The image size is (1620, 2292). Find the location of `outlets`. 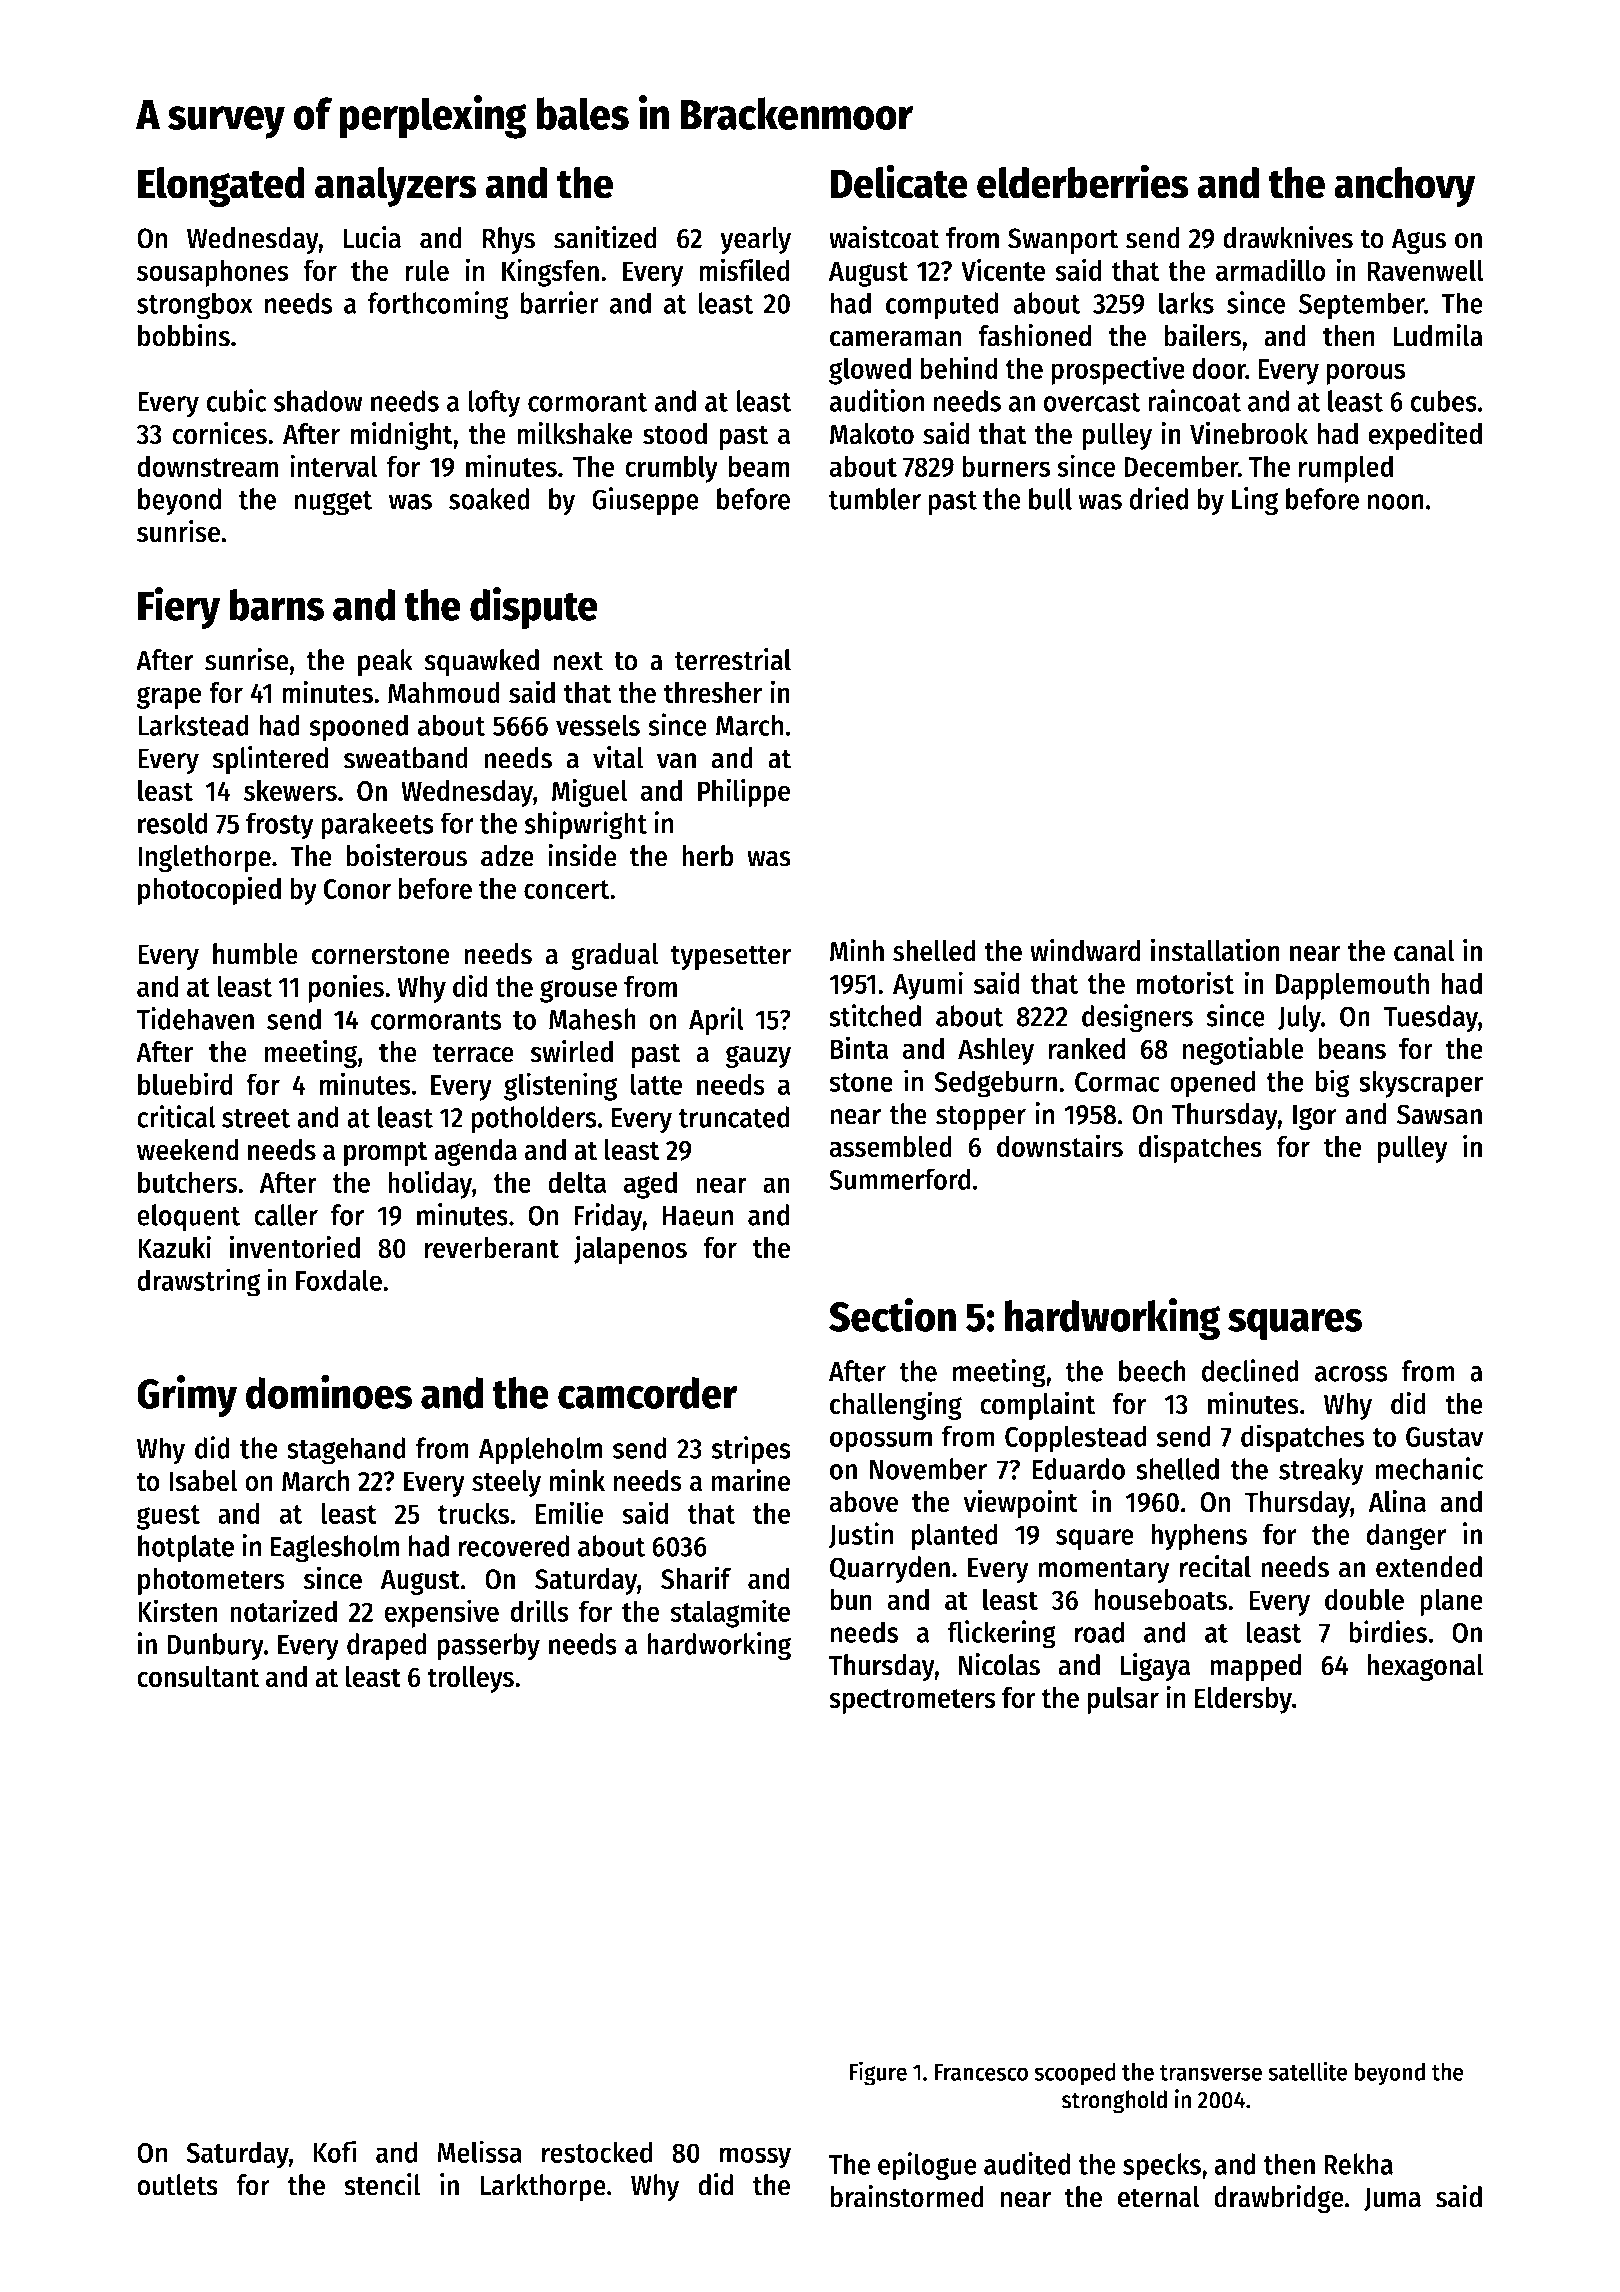

outlets is located at coordinates (177, 2185).
